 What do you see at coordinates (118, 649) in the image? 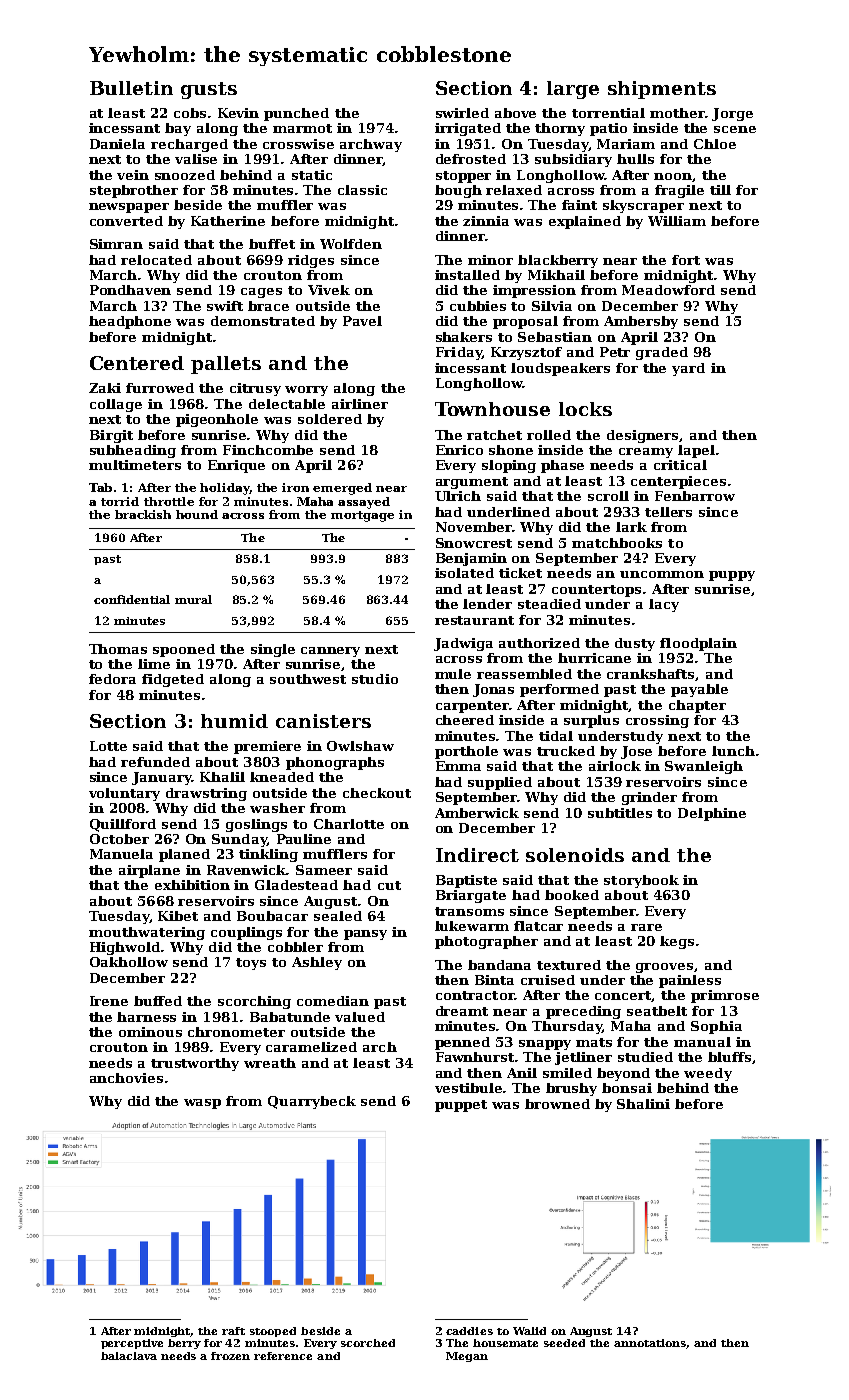
I see `Thomas` at bounding box center [118, 649].
